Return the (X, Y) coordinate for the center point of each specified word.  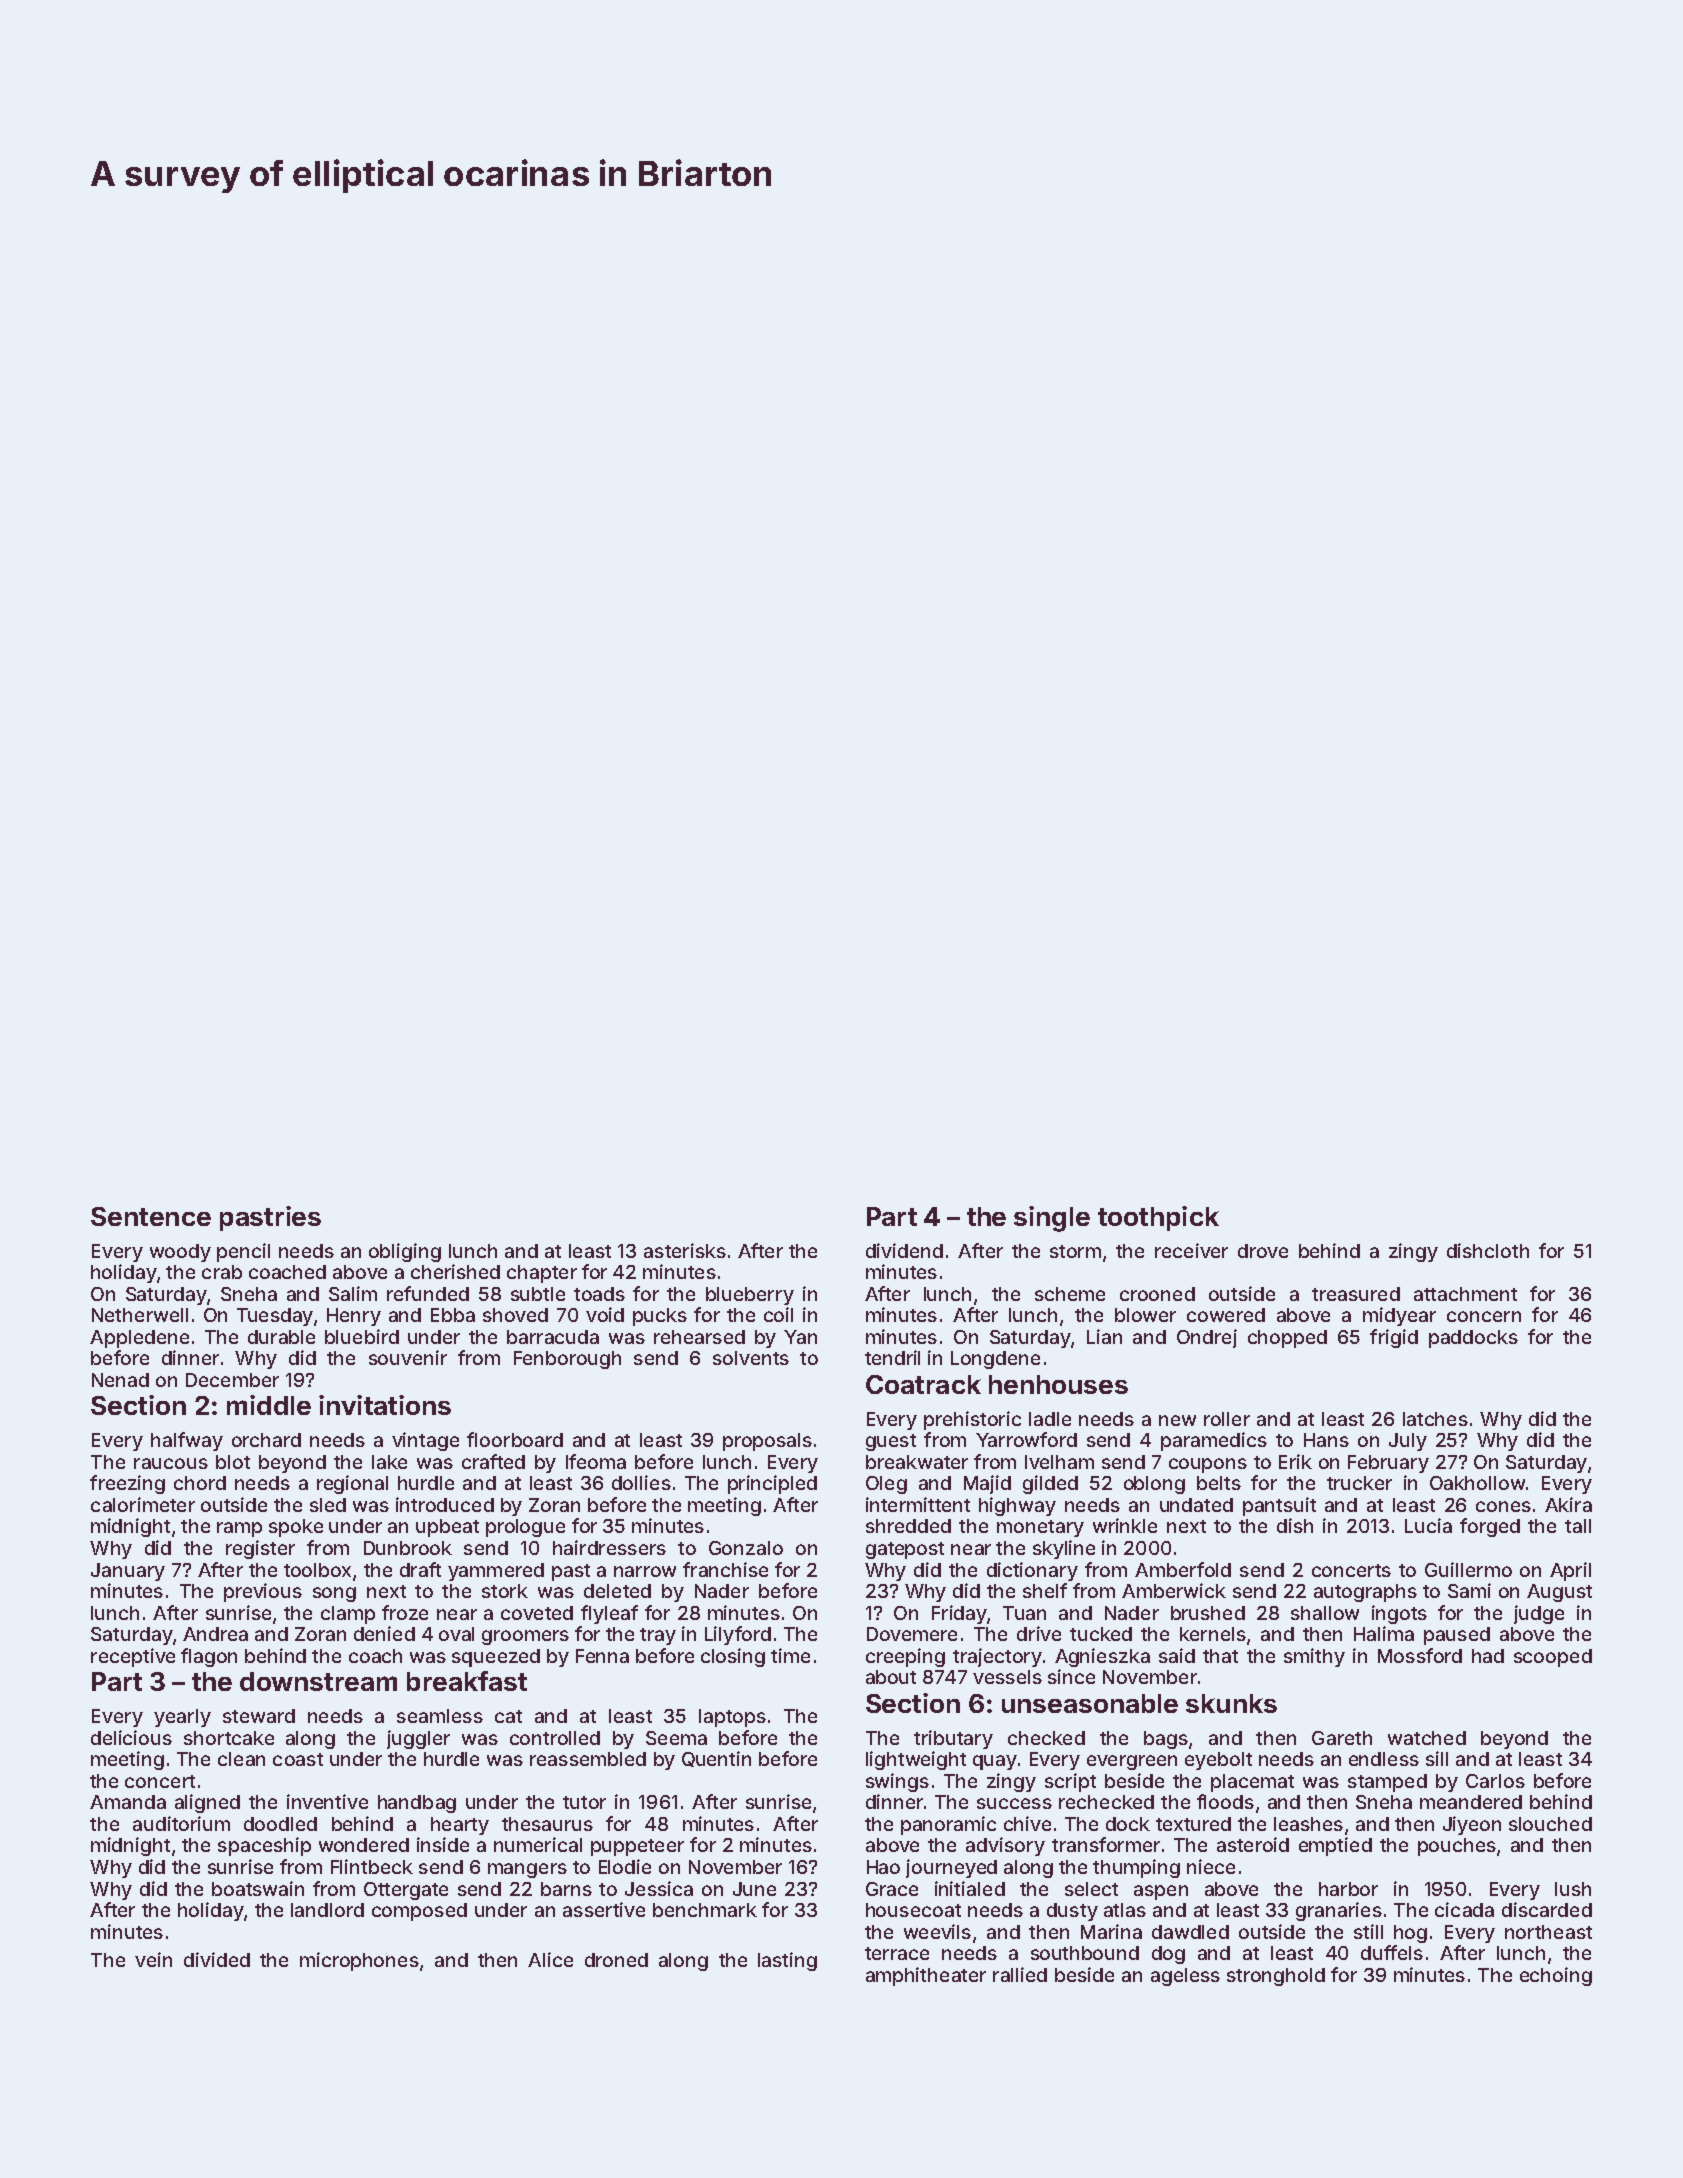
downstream (318, 1681)
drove (1263, 1251)
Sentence (151, 1216)
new (1177, 1420)
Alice (550, 1959)
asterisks (685, 1250)
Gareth (1342, 1738)
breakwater (917, 1462)
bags (1166, 1740)
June (754, 1889)
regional (352, 1484)
